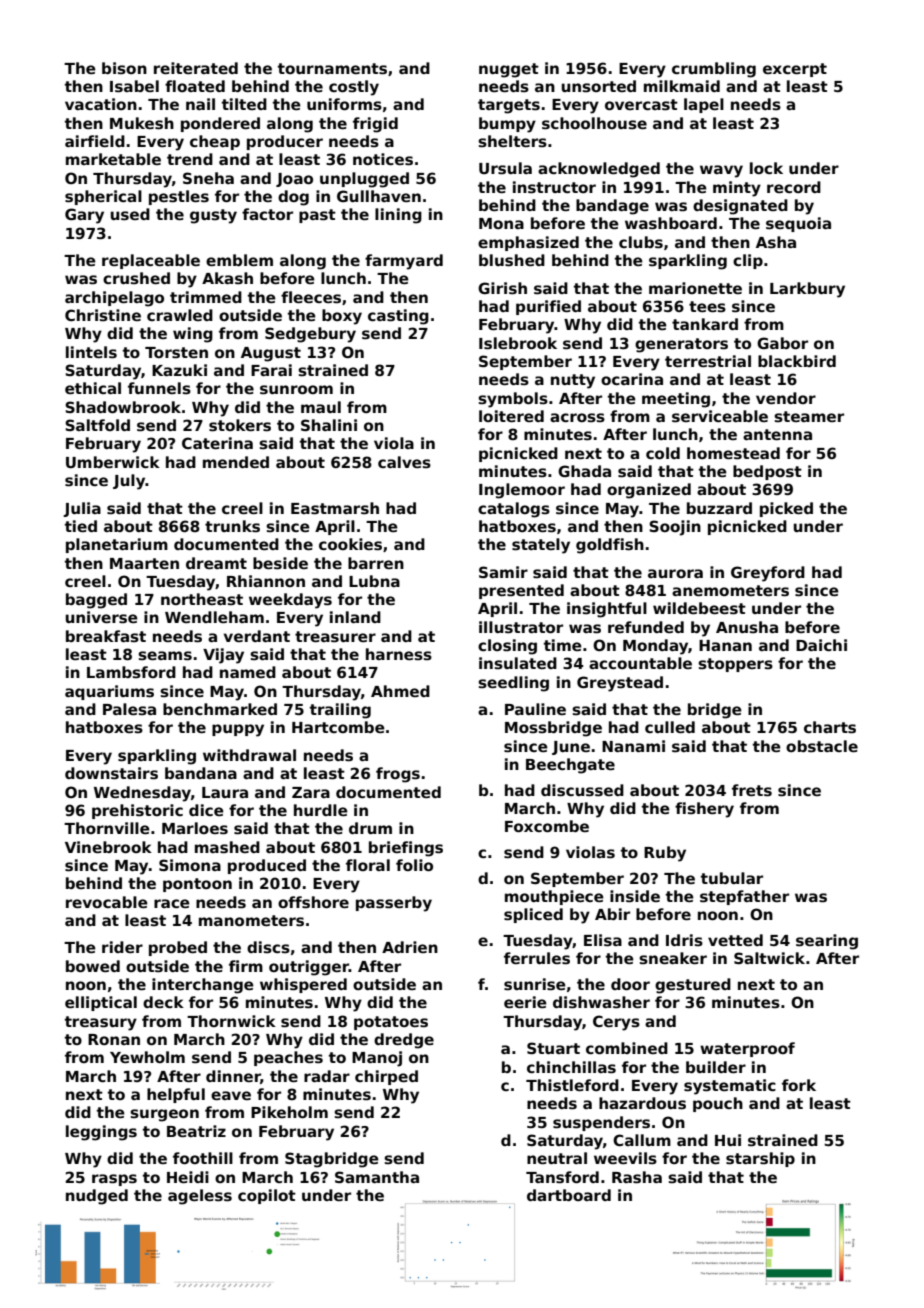 This document has height=1308, width=924. Describe the element at coordinates (735, 665) in the document. I see `stoppers` at that location.
